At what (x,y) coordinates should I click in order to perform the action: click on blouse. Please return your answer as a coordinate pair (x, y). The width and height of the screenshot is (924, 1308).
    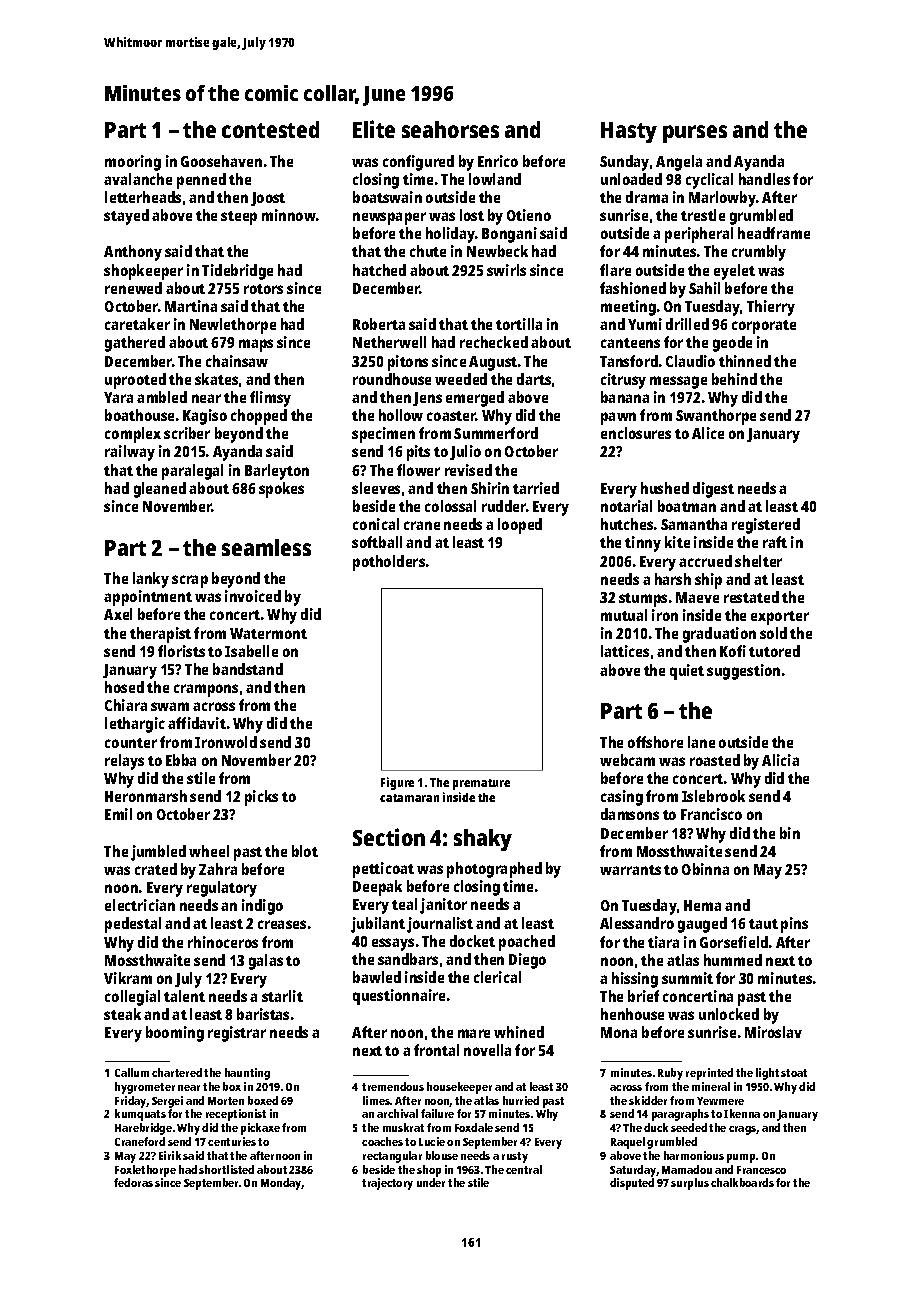
    Looking at the image, I should click on (442, 1155).
